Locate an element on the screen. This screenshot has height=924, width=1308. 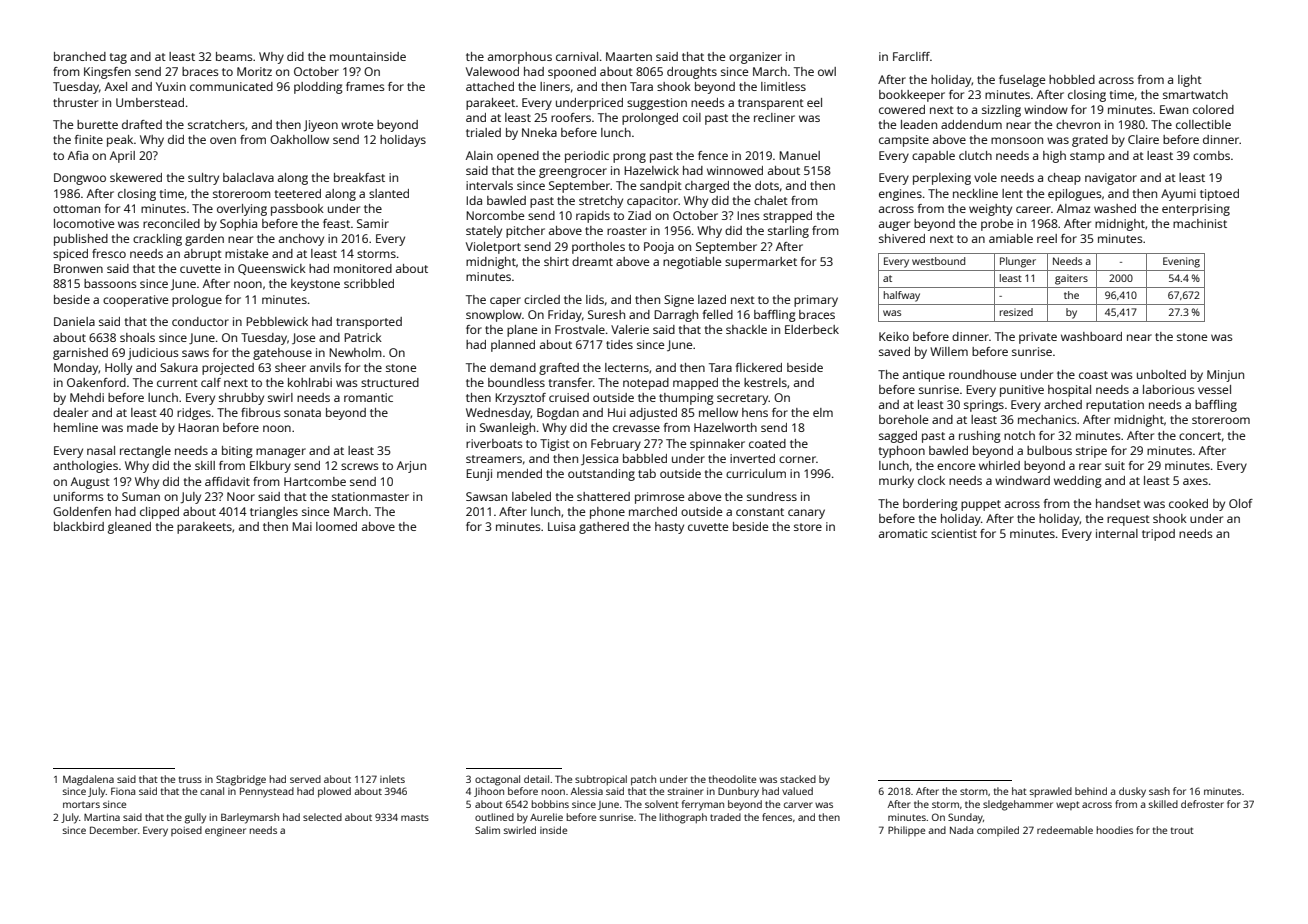
sledgehammer is located at coordinates (1018, 805).
